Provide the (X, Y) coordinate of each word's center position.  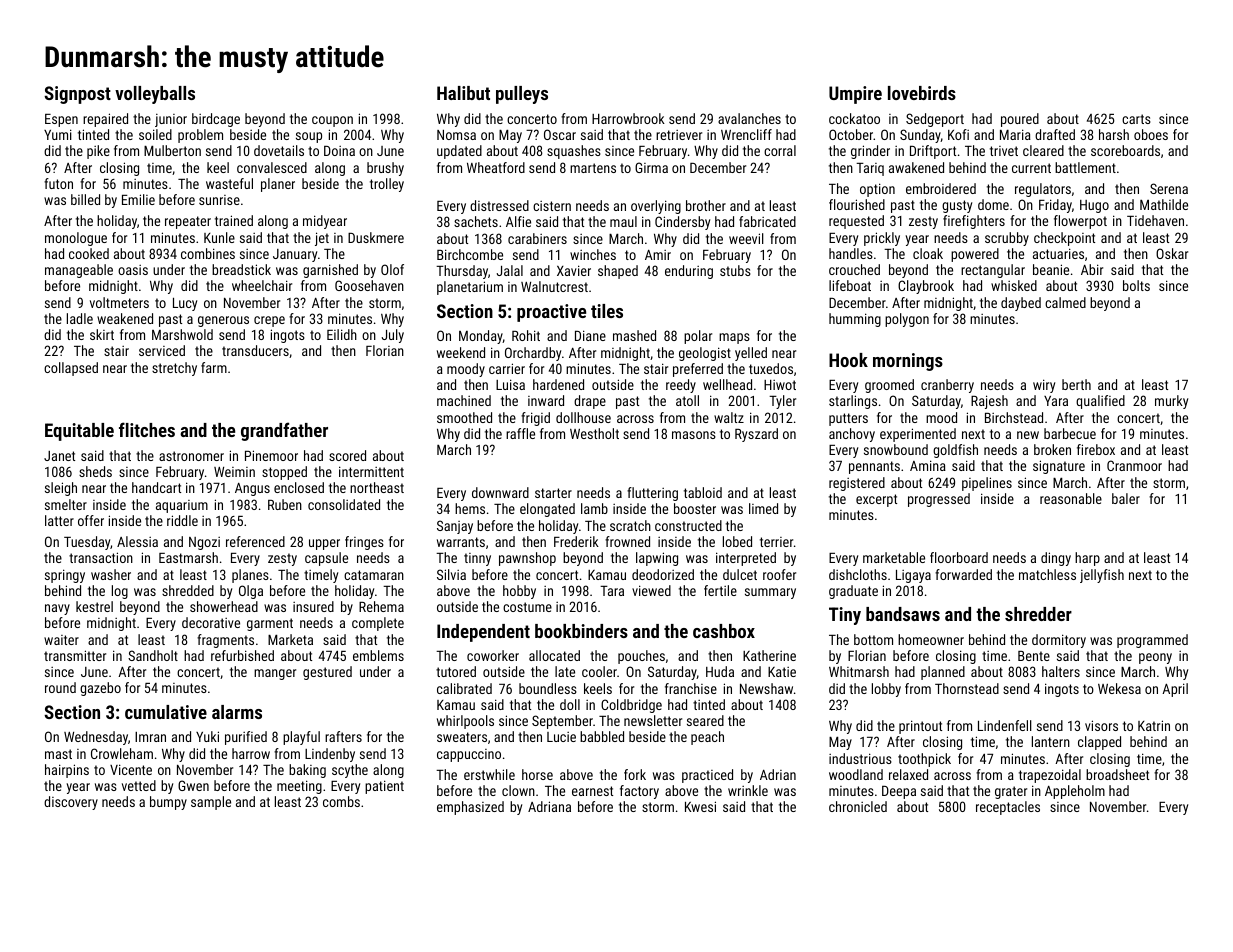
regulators (1043, 190)
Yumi (58, 134)
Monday (481, 337)
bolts (1136, 285)
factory (639, 792)
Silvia (451, 574)
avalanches (749, 118)
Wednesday (96, 738)
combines (208, 253)
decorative (211, 622)
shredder (1038, 614)
